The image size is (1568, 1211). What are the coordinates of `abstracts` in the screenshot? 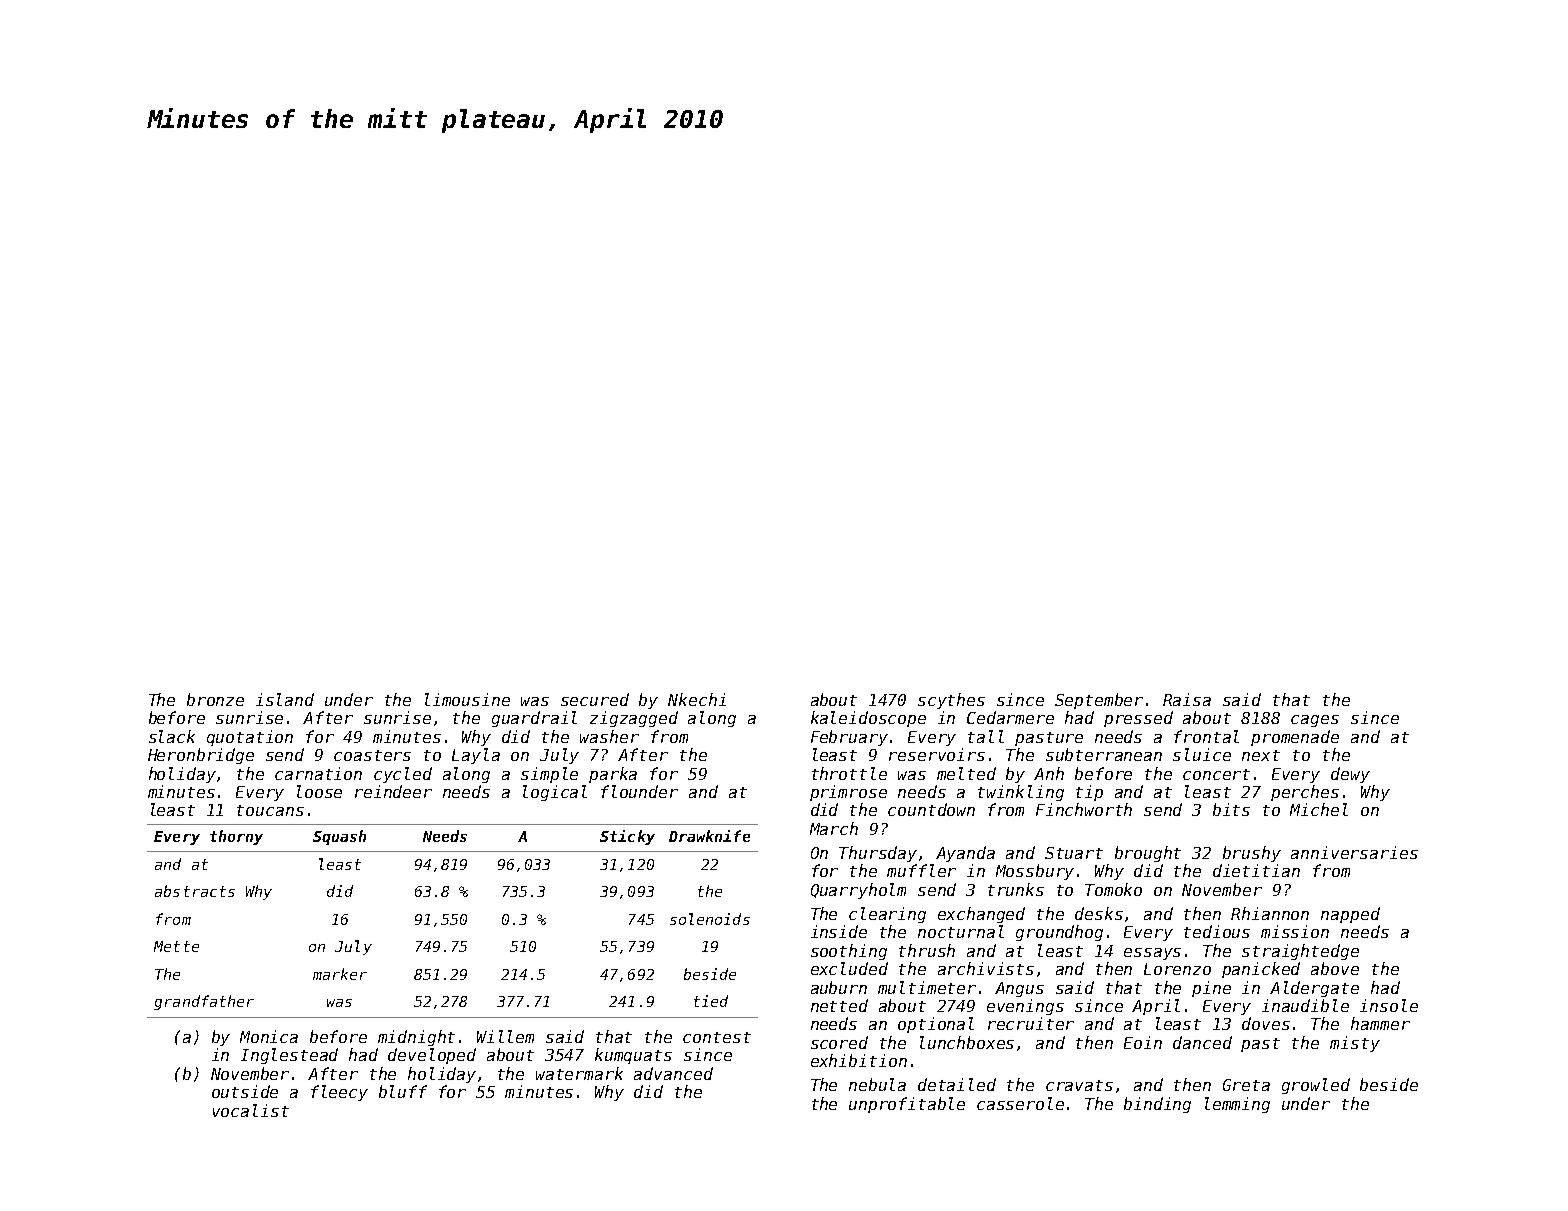 It's located at (195, 891).
